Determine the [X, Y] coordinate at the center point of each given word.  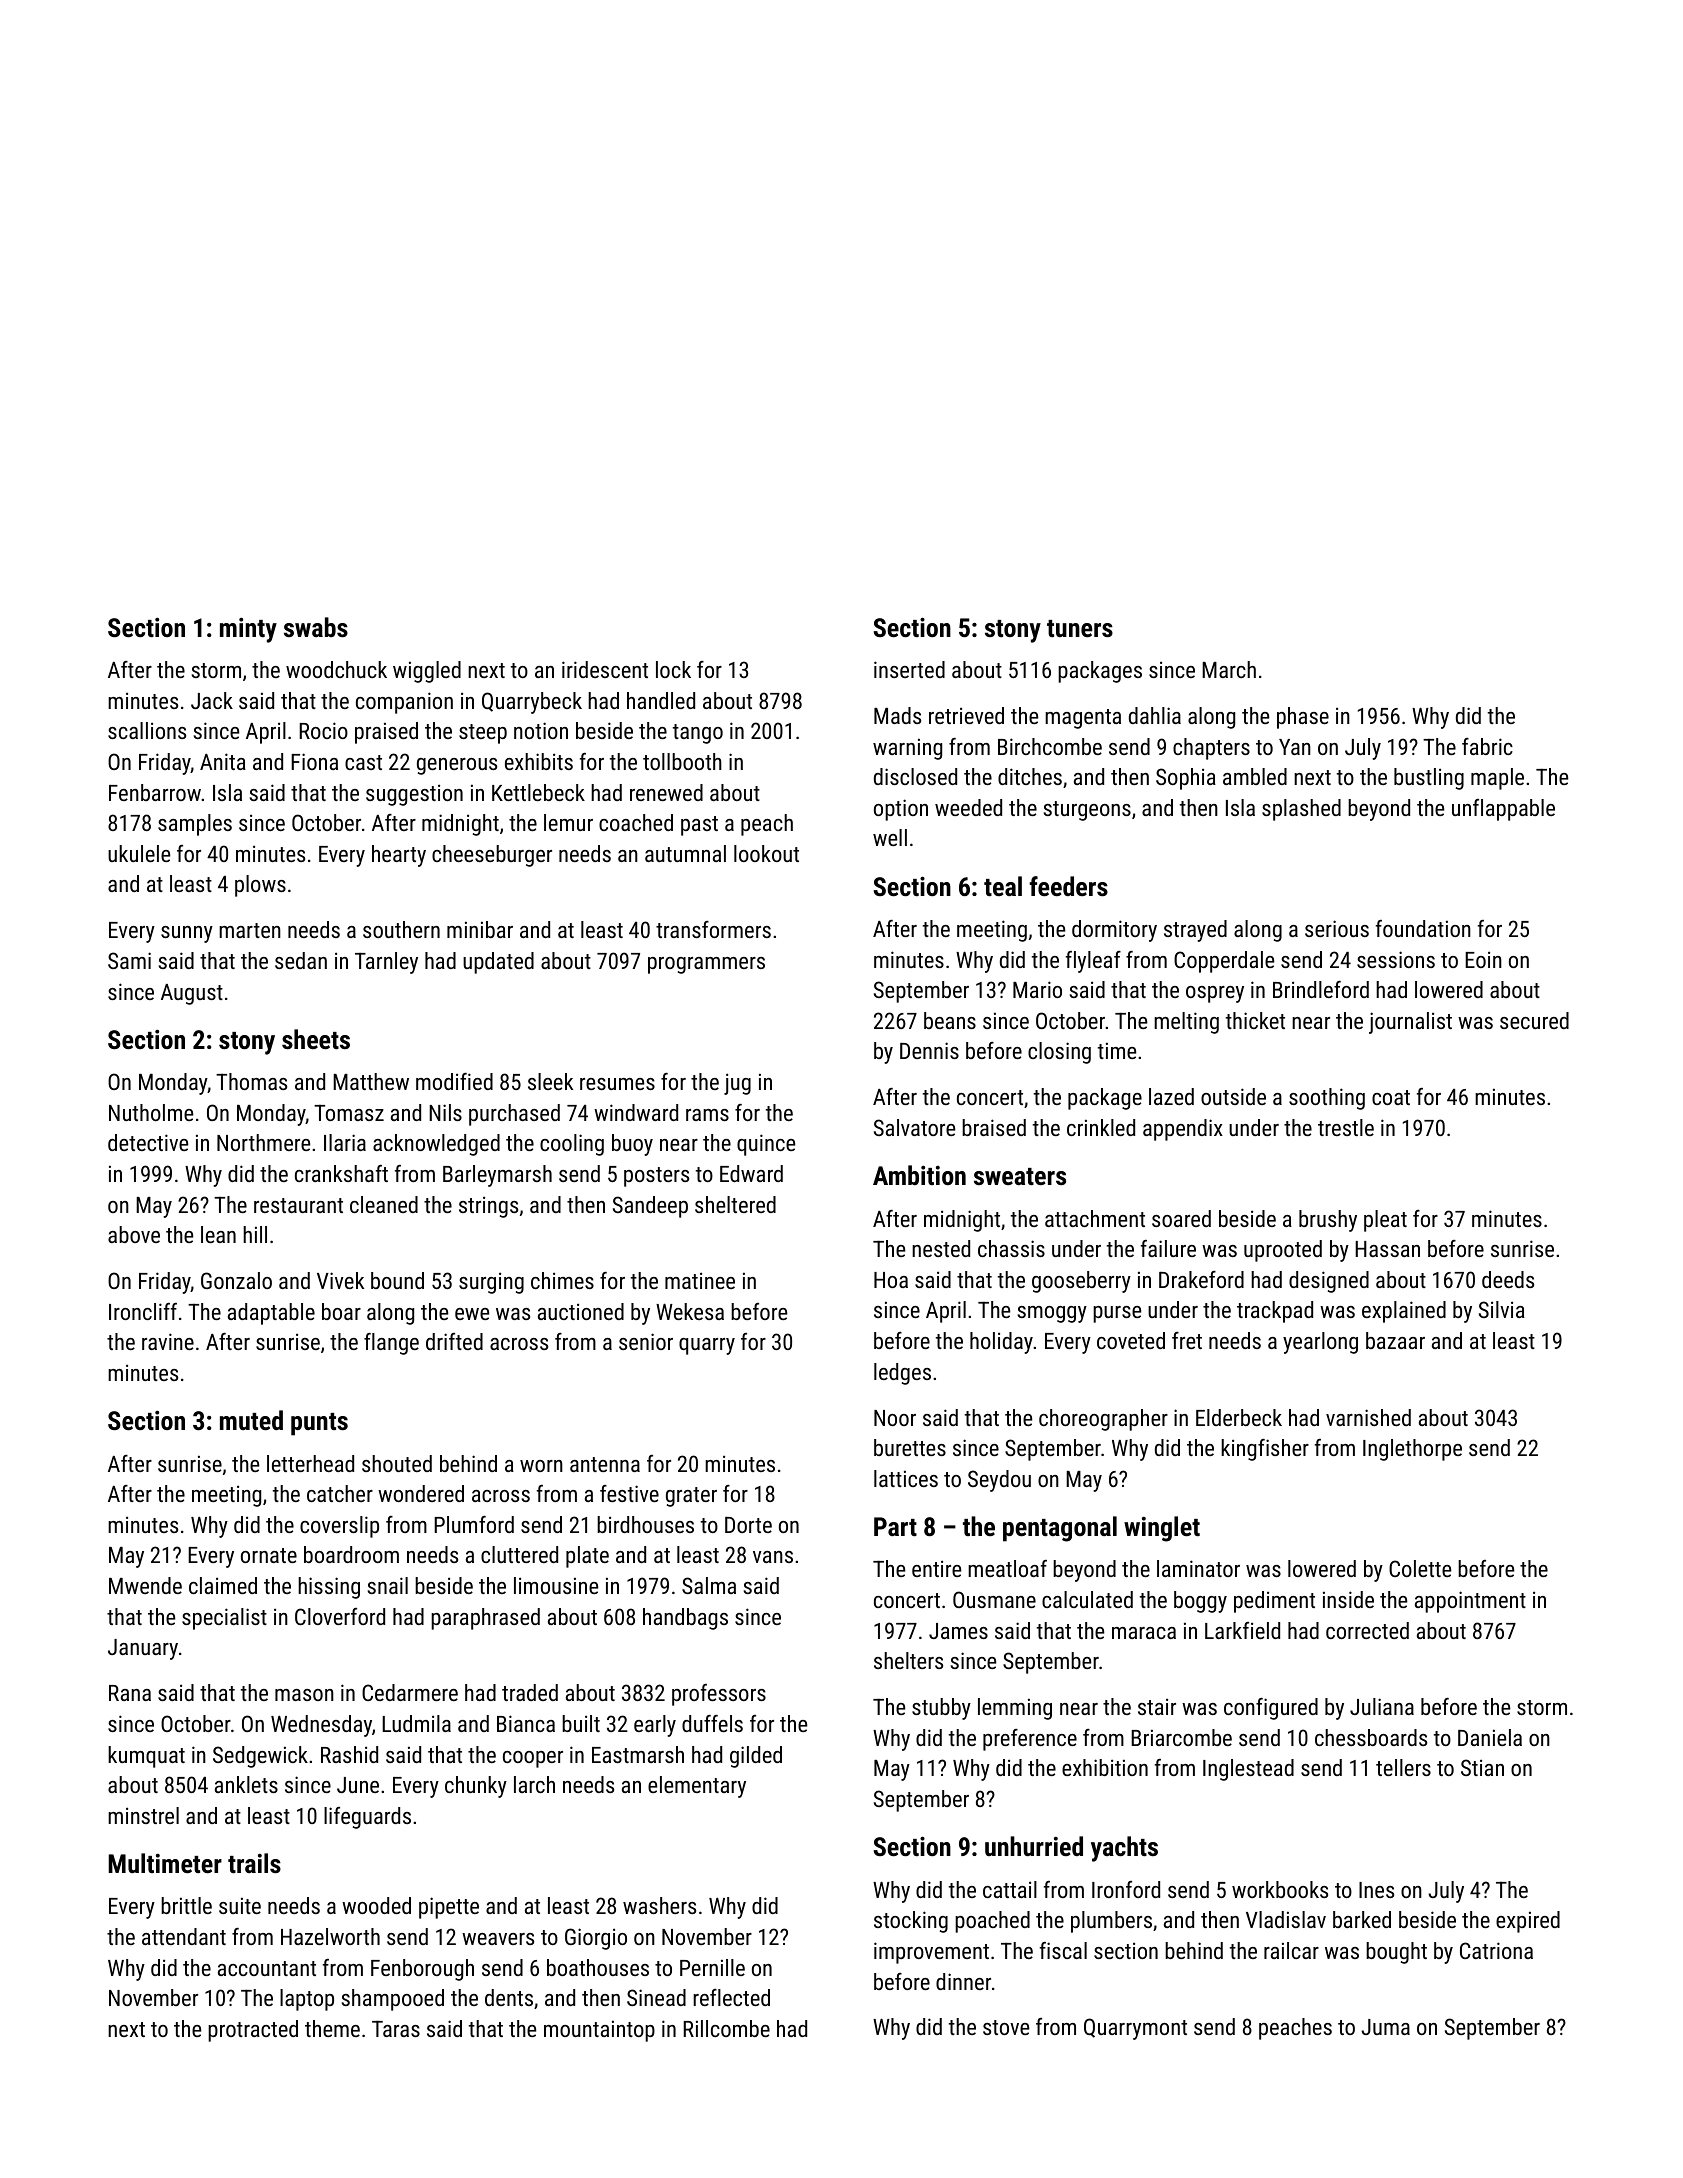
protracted [253, 2031]
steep [483, 734]
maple [1497, 779]
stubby [941, 1709]
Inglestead [1248, 1770]
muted [251, 1420]
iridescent [605, 669]
